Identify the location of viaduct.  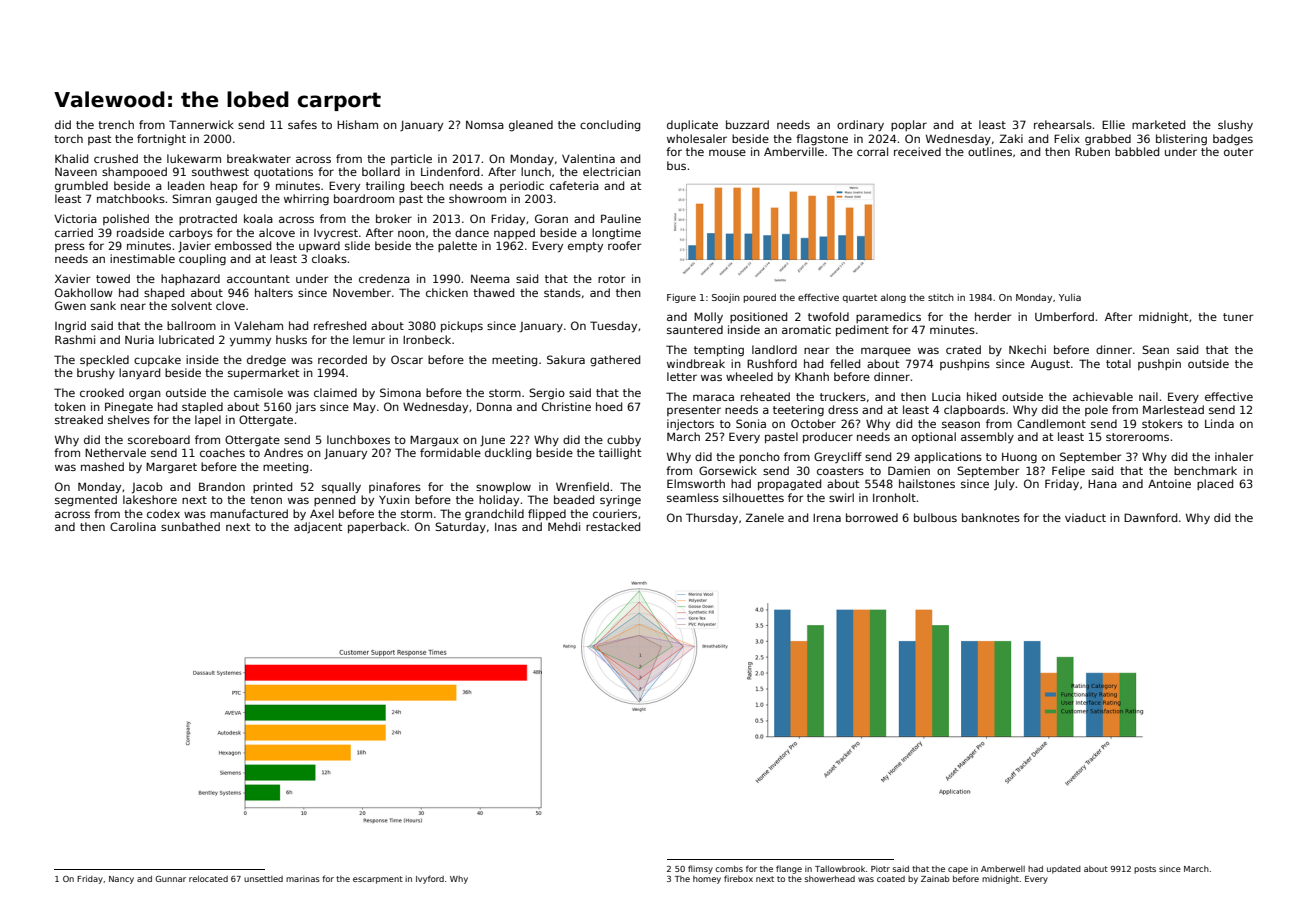
(1085, 517).
